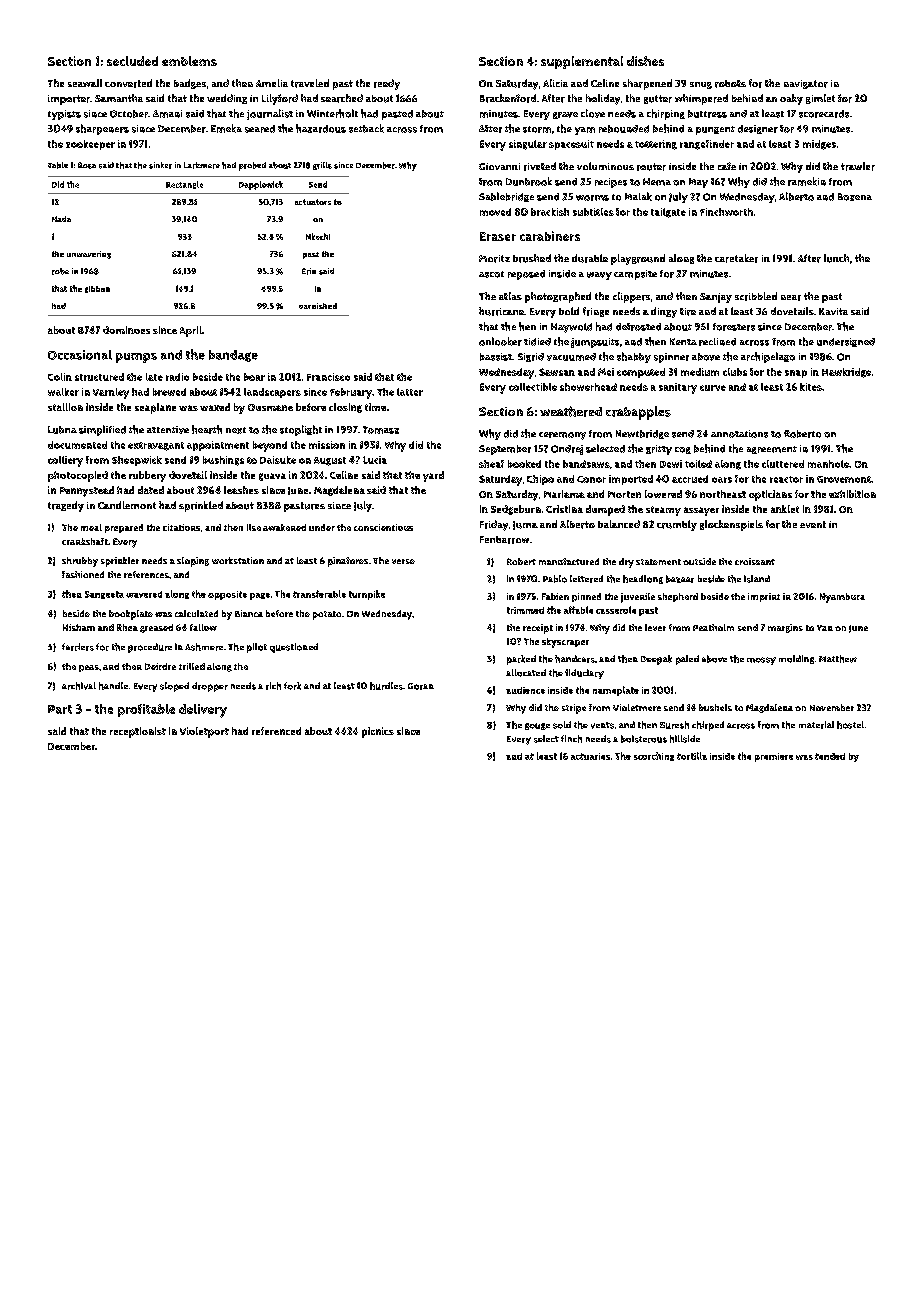  What do you see at coordinates (233, 356) in the document?
I see `bandage` at bounding box center [233, 356].
